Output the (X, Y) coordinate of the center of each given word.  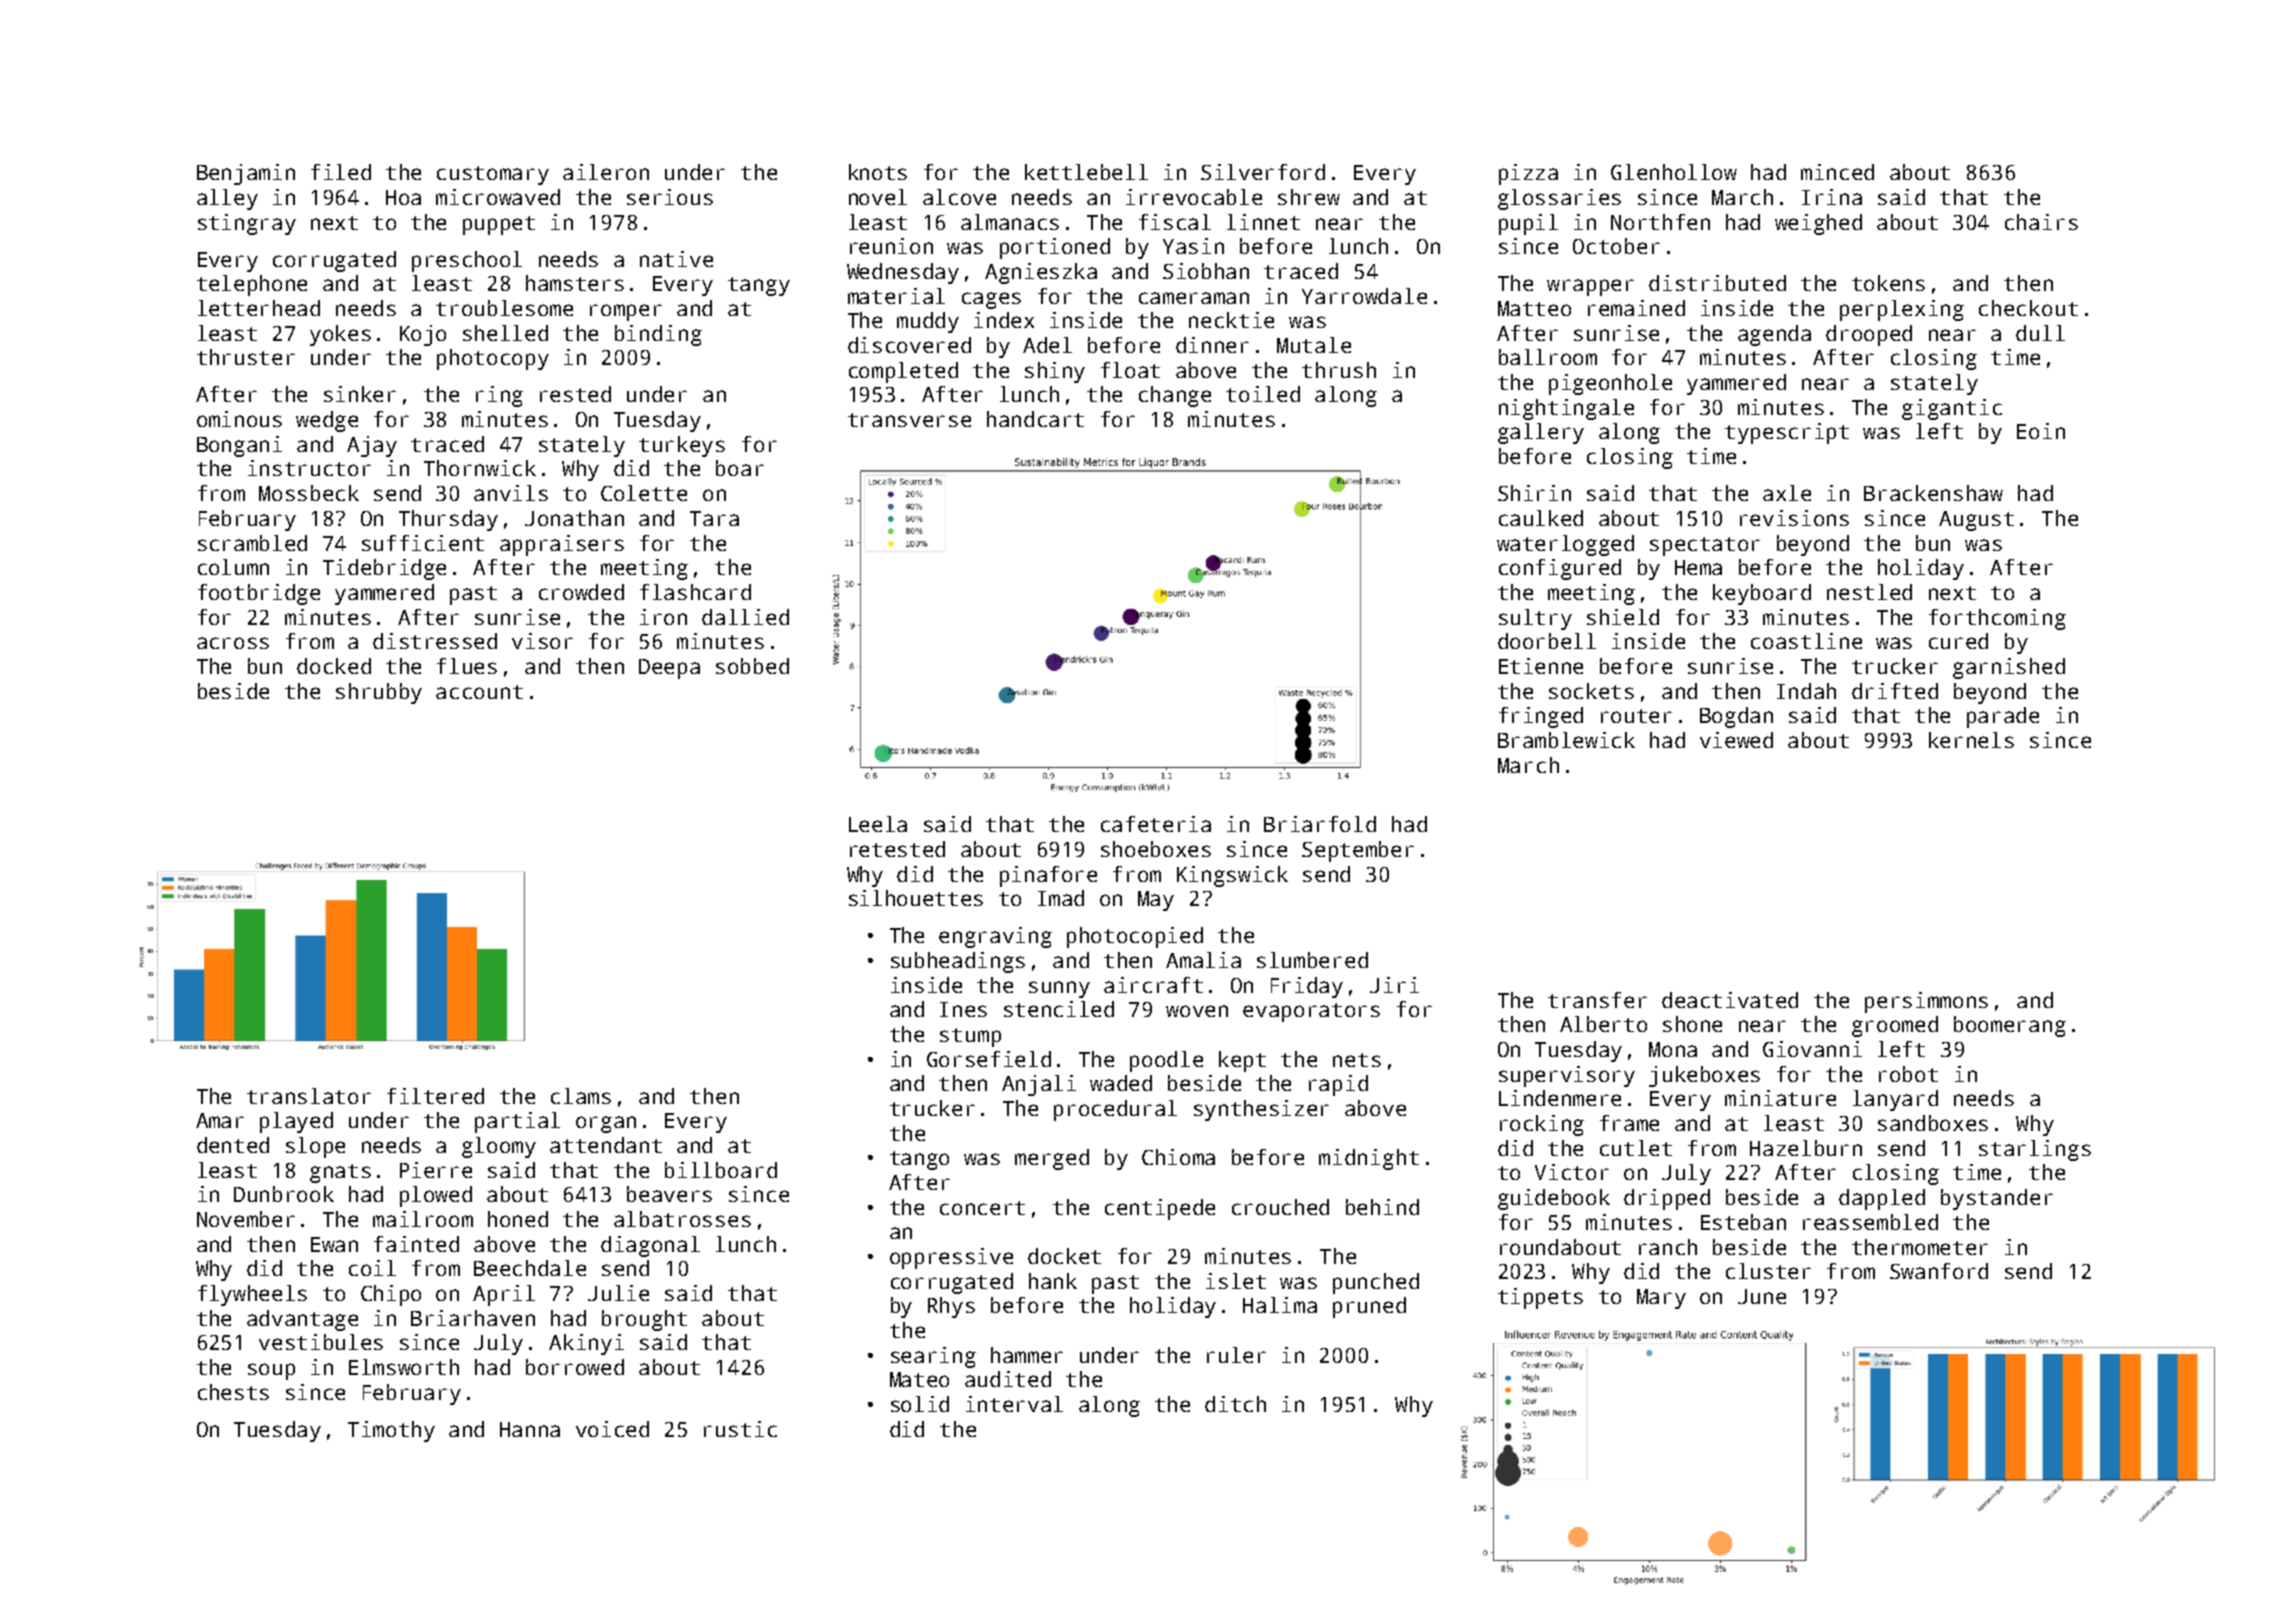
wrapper (1590, 287)
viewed (1736, 740)
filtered (435, 1096)
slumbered (1312, 960)
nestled (1869, 592)
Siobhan (1206, 271)
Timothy (391, 1431)
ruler (1236, 1355)
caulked (1541, 518)
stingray (247, 224)
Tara (714, 518)
